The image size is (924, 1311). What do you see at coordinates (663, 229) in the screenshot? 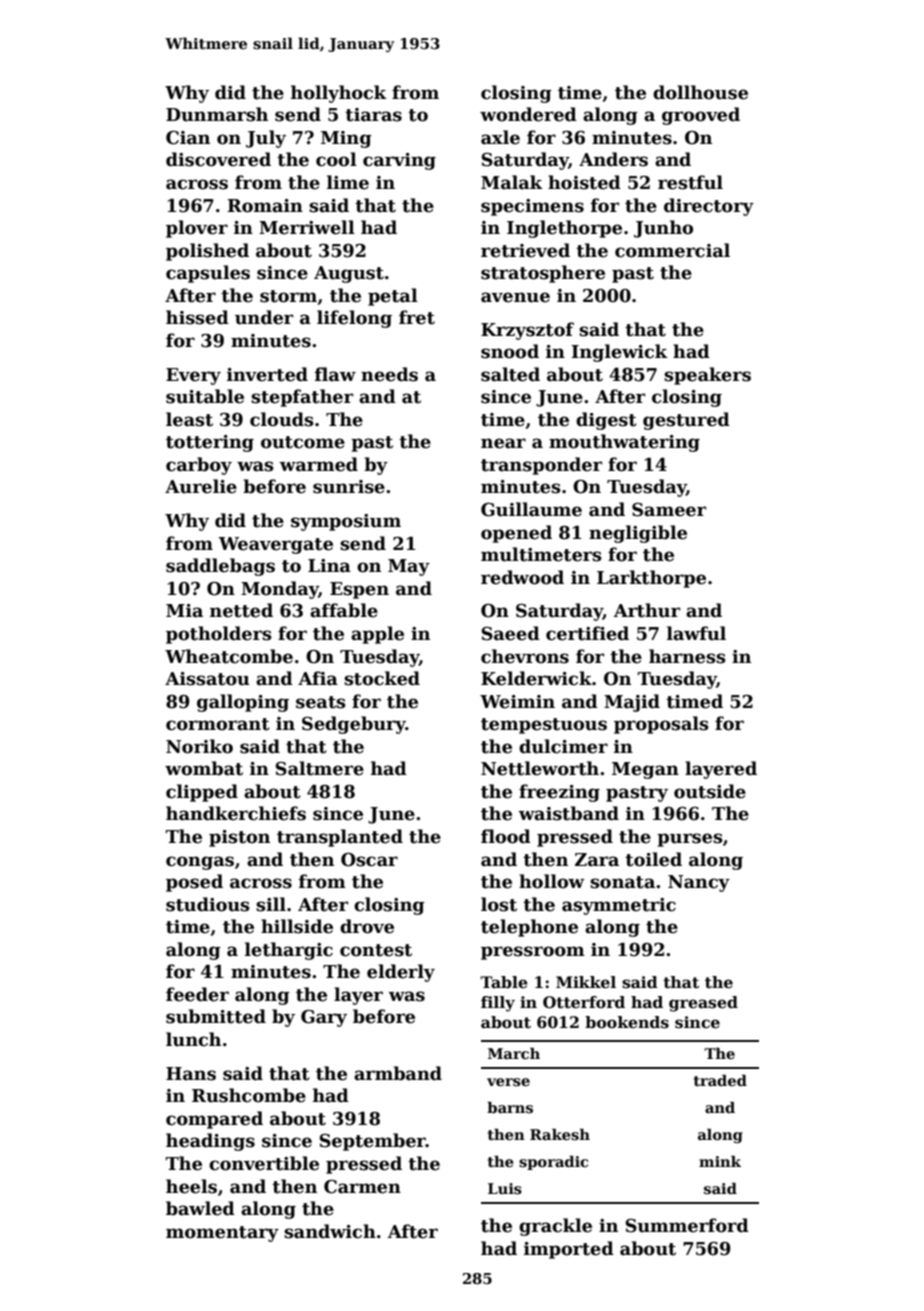
I see `Junho` at bounding box center [663, 229].
